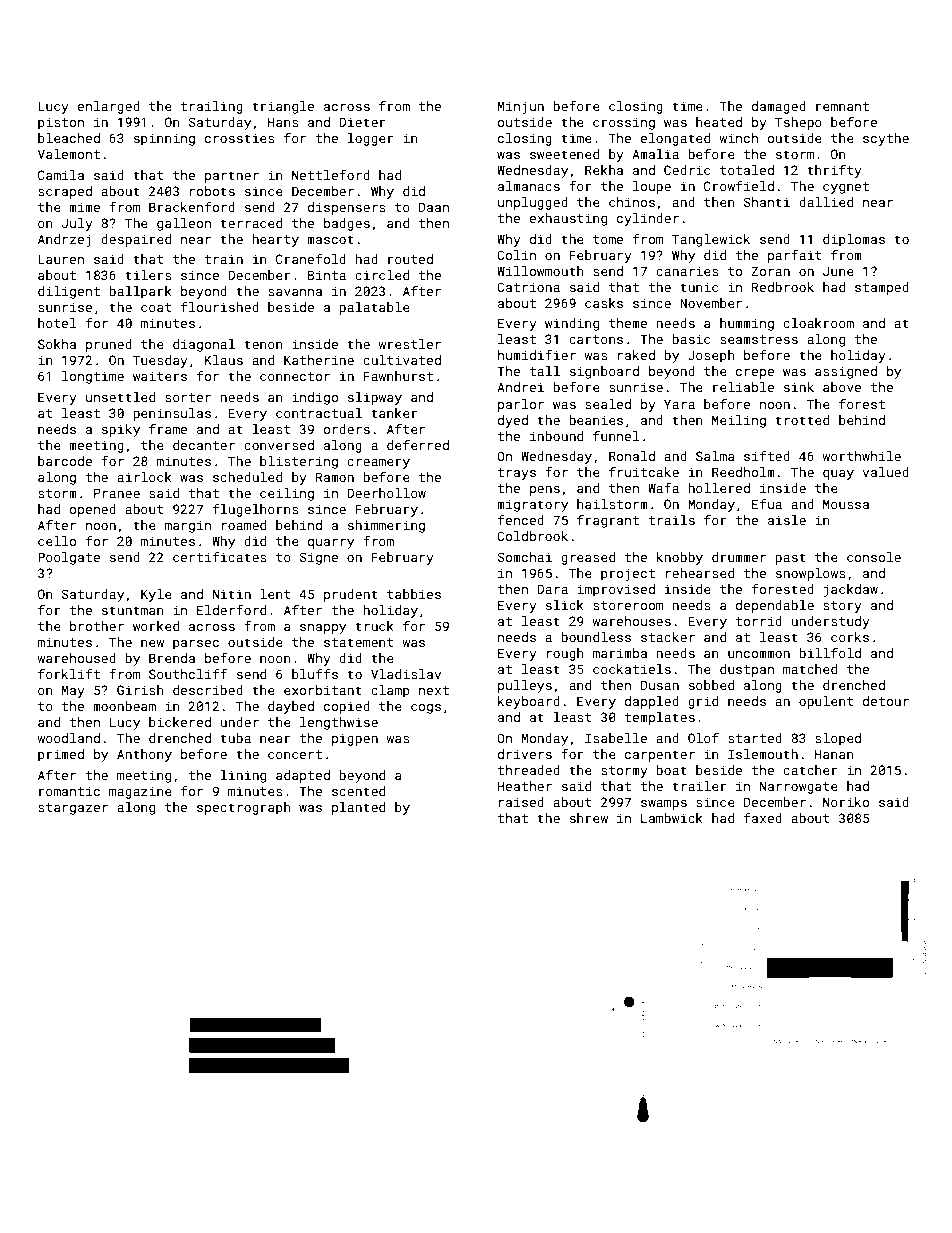 The height and width of the page is (1233, 952). I want to click on stargazer, so click(73, 809).
